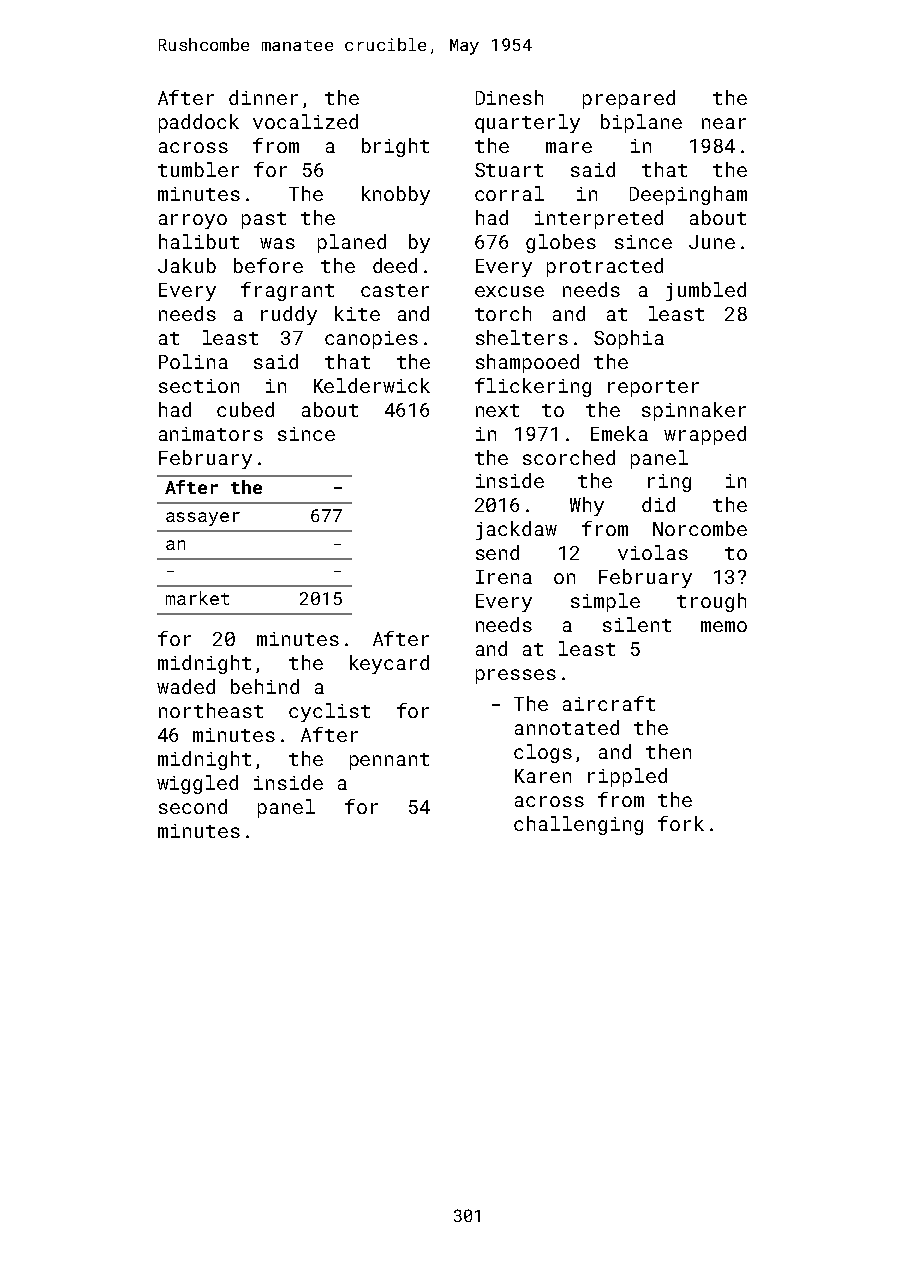 Image resolution: width=905 pixels, height=1284 pixels. Describe the element at coordinates (527, 363) in the page. I see `shampooed` at that location.
